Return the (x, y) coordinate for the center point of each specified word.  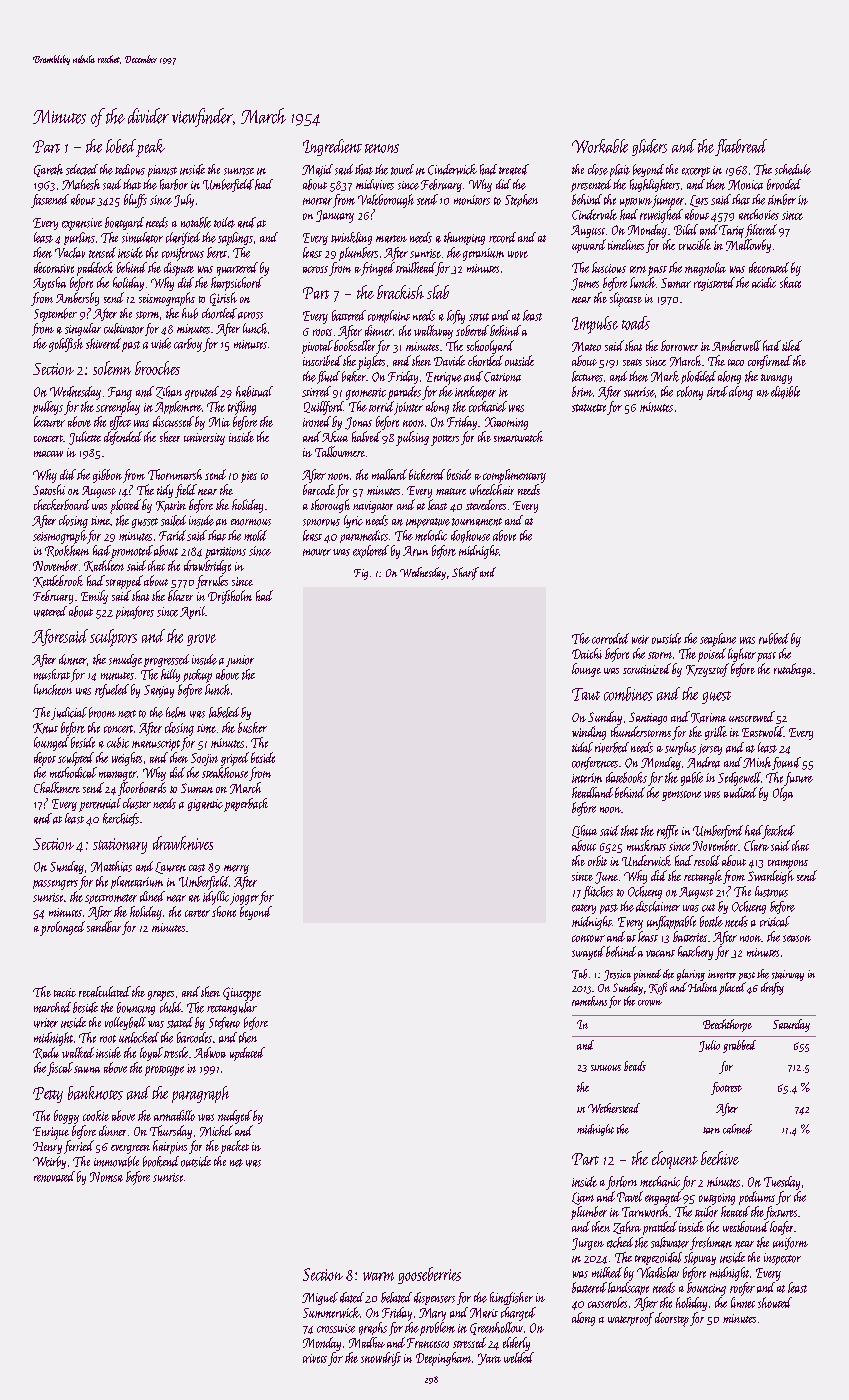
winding (589, 733)
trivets (315, 1358)
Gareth (48, 170)
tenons (382, 148)
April (193, 612)
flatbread (741, 147)
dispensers (434, 1298)
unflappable (671, 923)
